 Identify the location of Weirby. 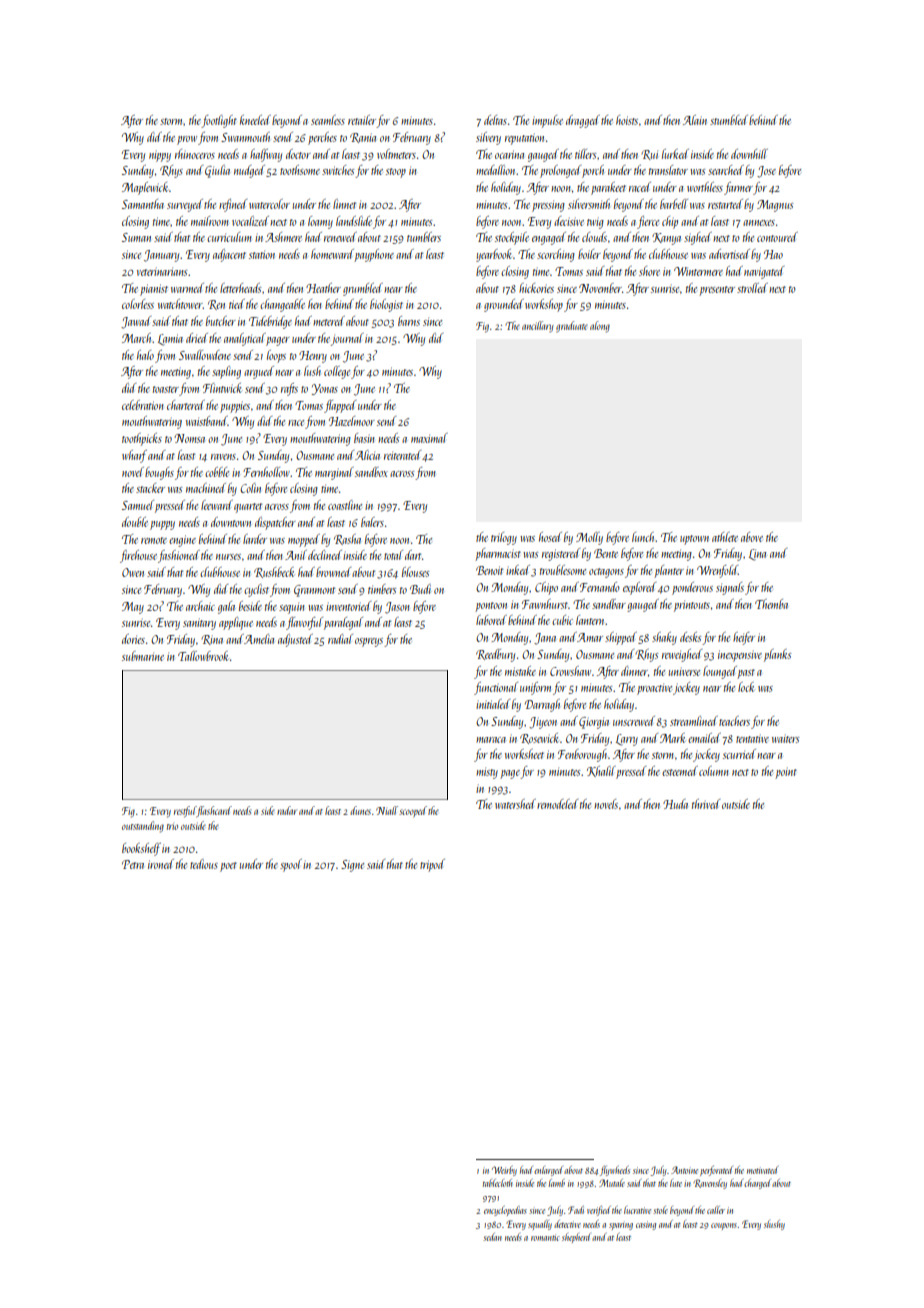
(504, 1171).
